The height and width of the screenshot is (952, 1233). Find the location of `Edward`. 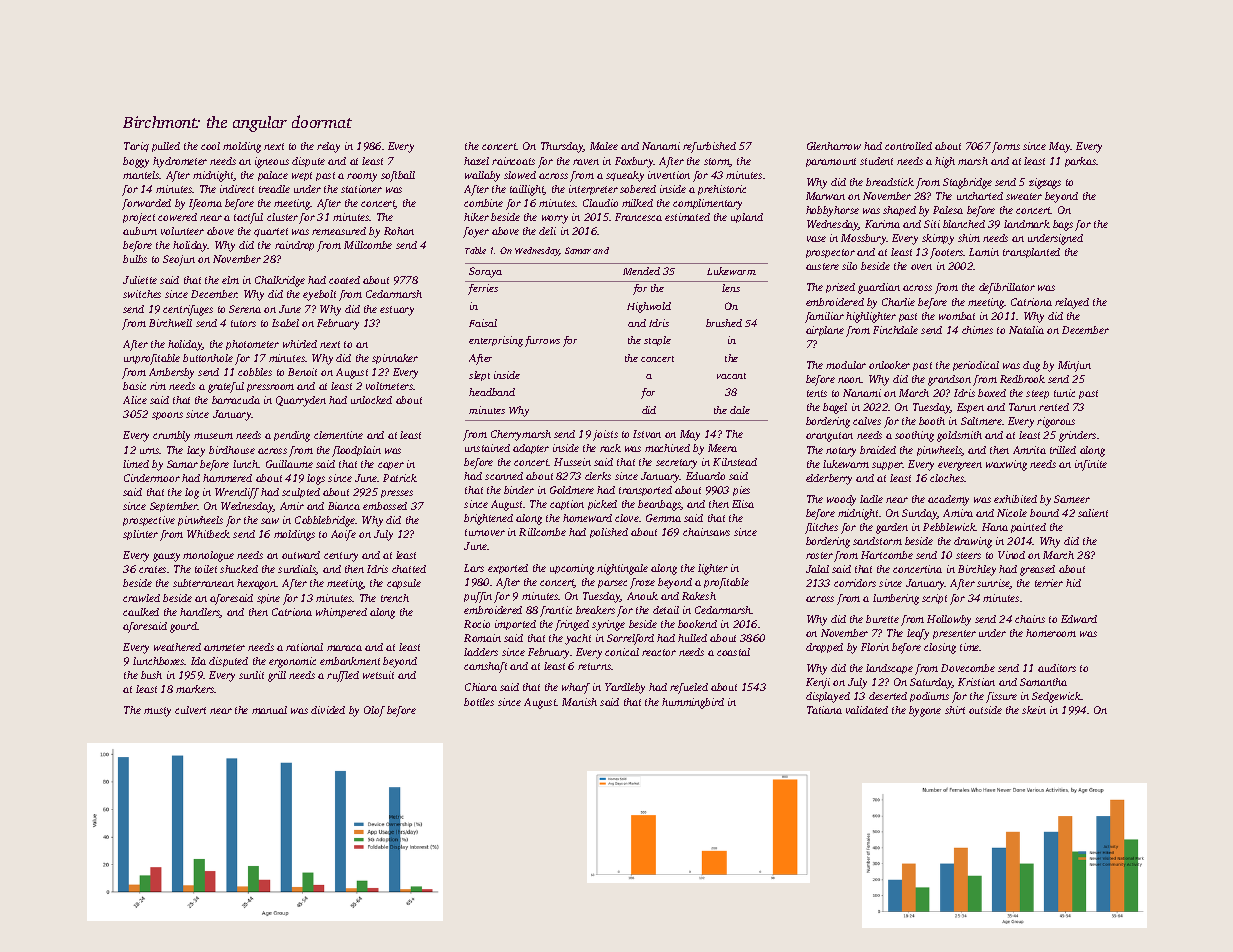

Edward is located at coordinates (1079, 619).
